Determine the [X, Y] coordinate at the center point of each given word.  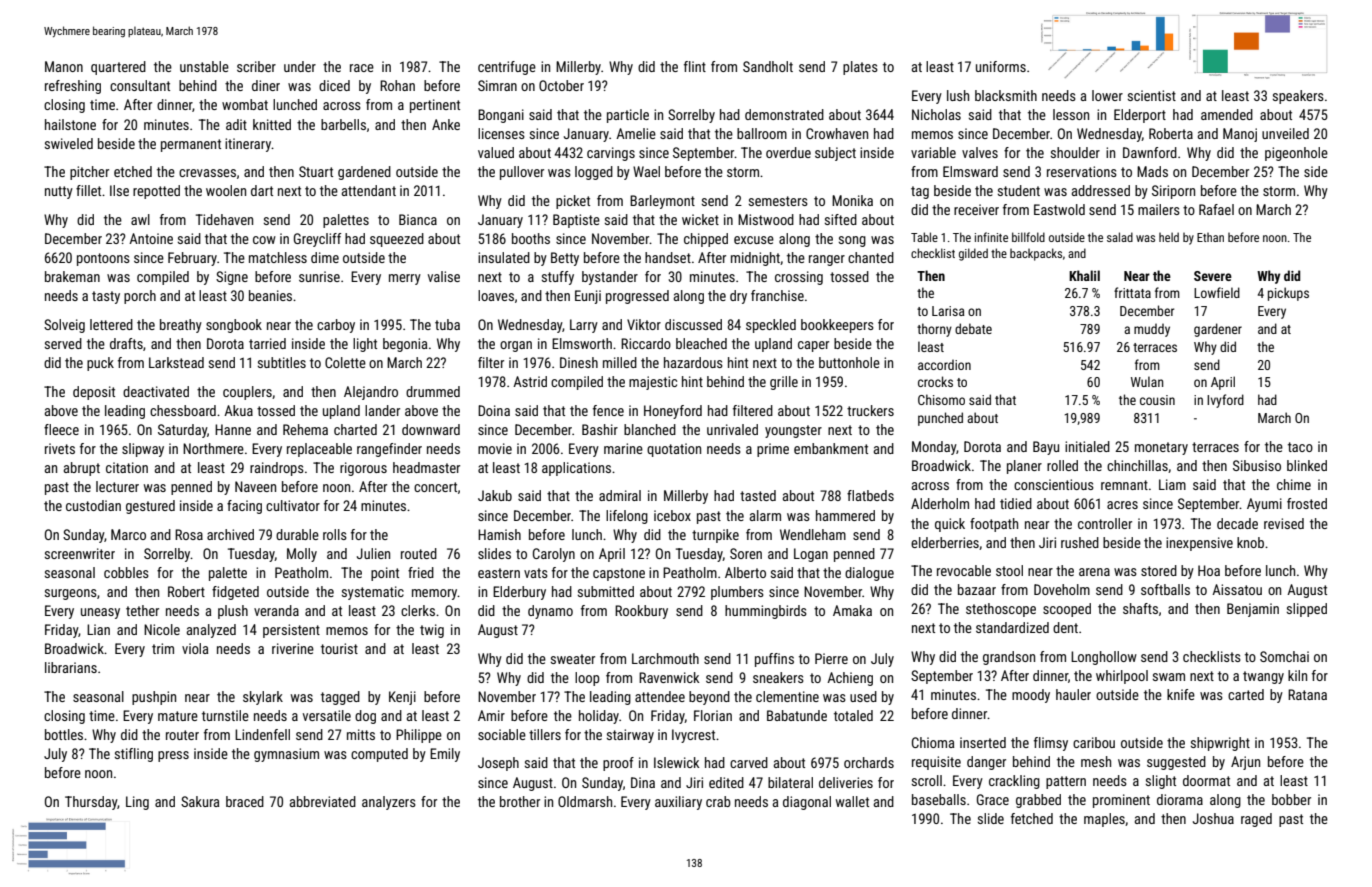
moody [1031, 696]
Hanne [233, 429]
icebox [672, 515]
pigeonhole [1296, 154]
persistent [291, 631]
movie [495, 448]
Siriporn [1173, 192]
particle [628, 116]
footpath [994, 525]
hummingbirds [766, 612]
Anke [446, 124]
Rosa [189, 534]
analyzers [389, 803]
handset [668, 257]
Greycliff [317, 240]
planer [1024, 467]
